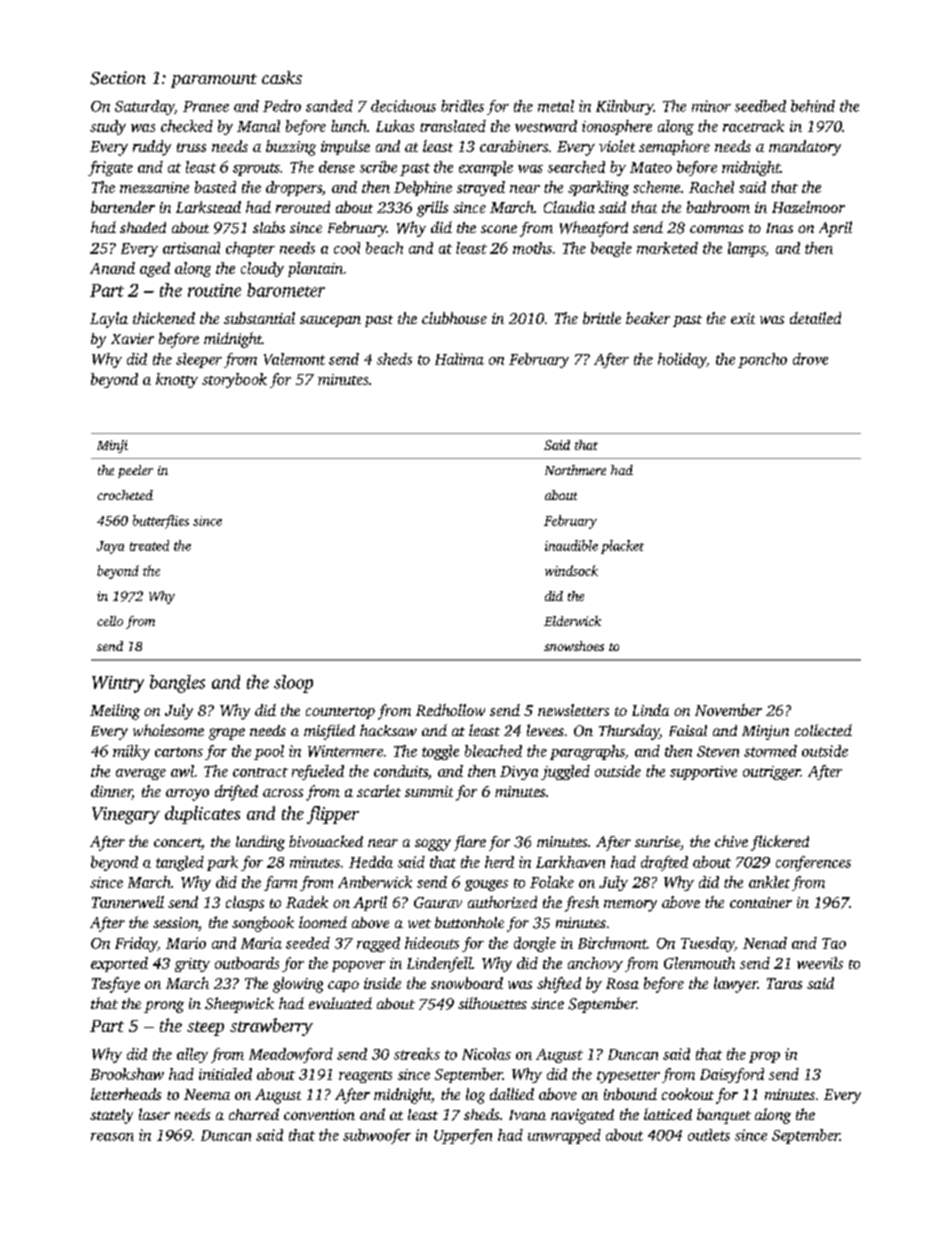  What do you see at coordinates (112, 1137) in the screenshot?
I see `reason` at bounding box center [112, 1137].
